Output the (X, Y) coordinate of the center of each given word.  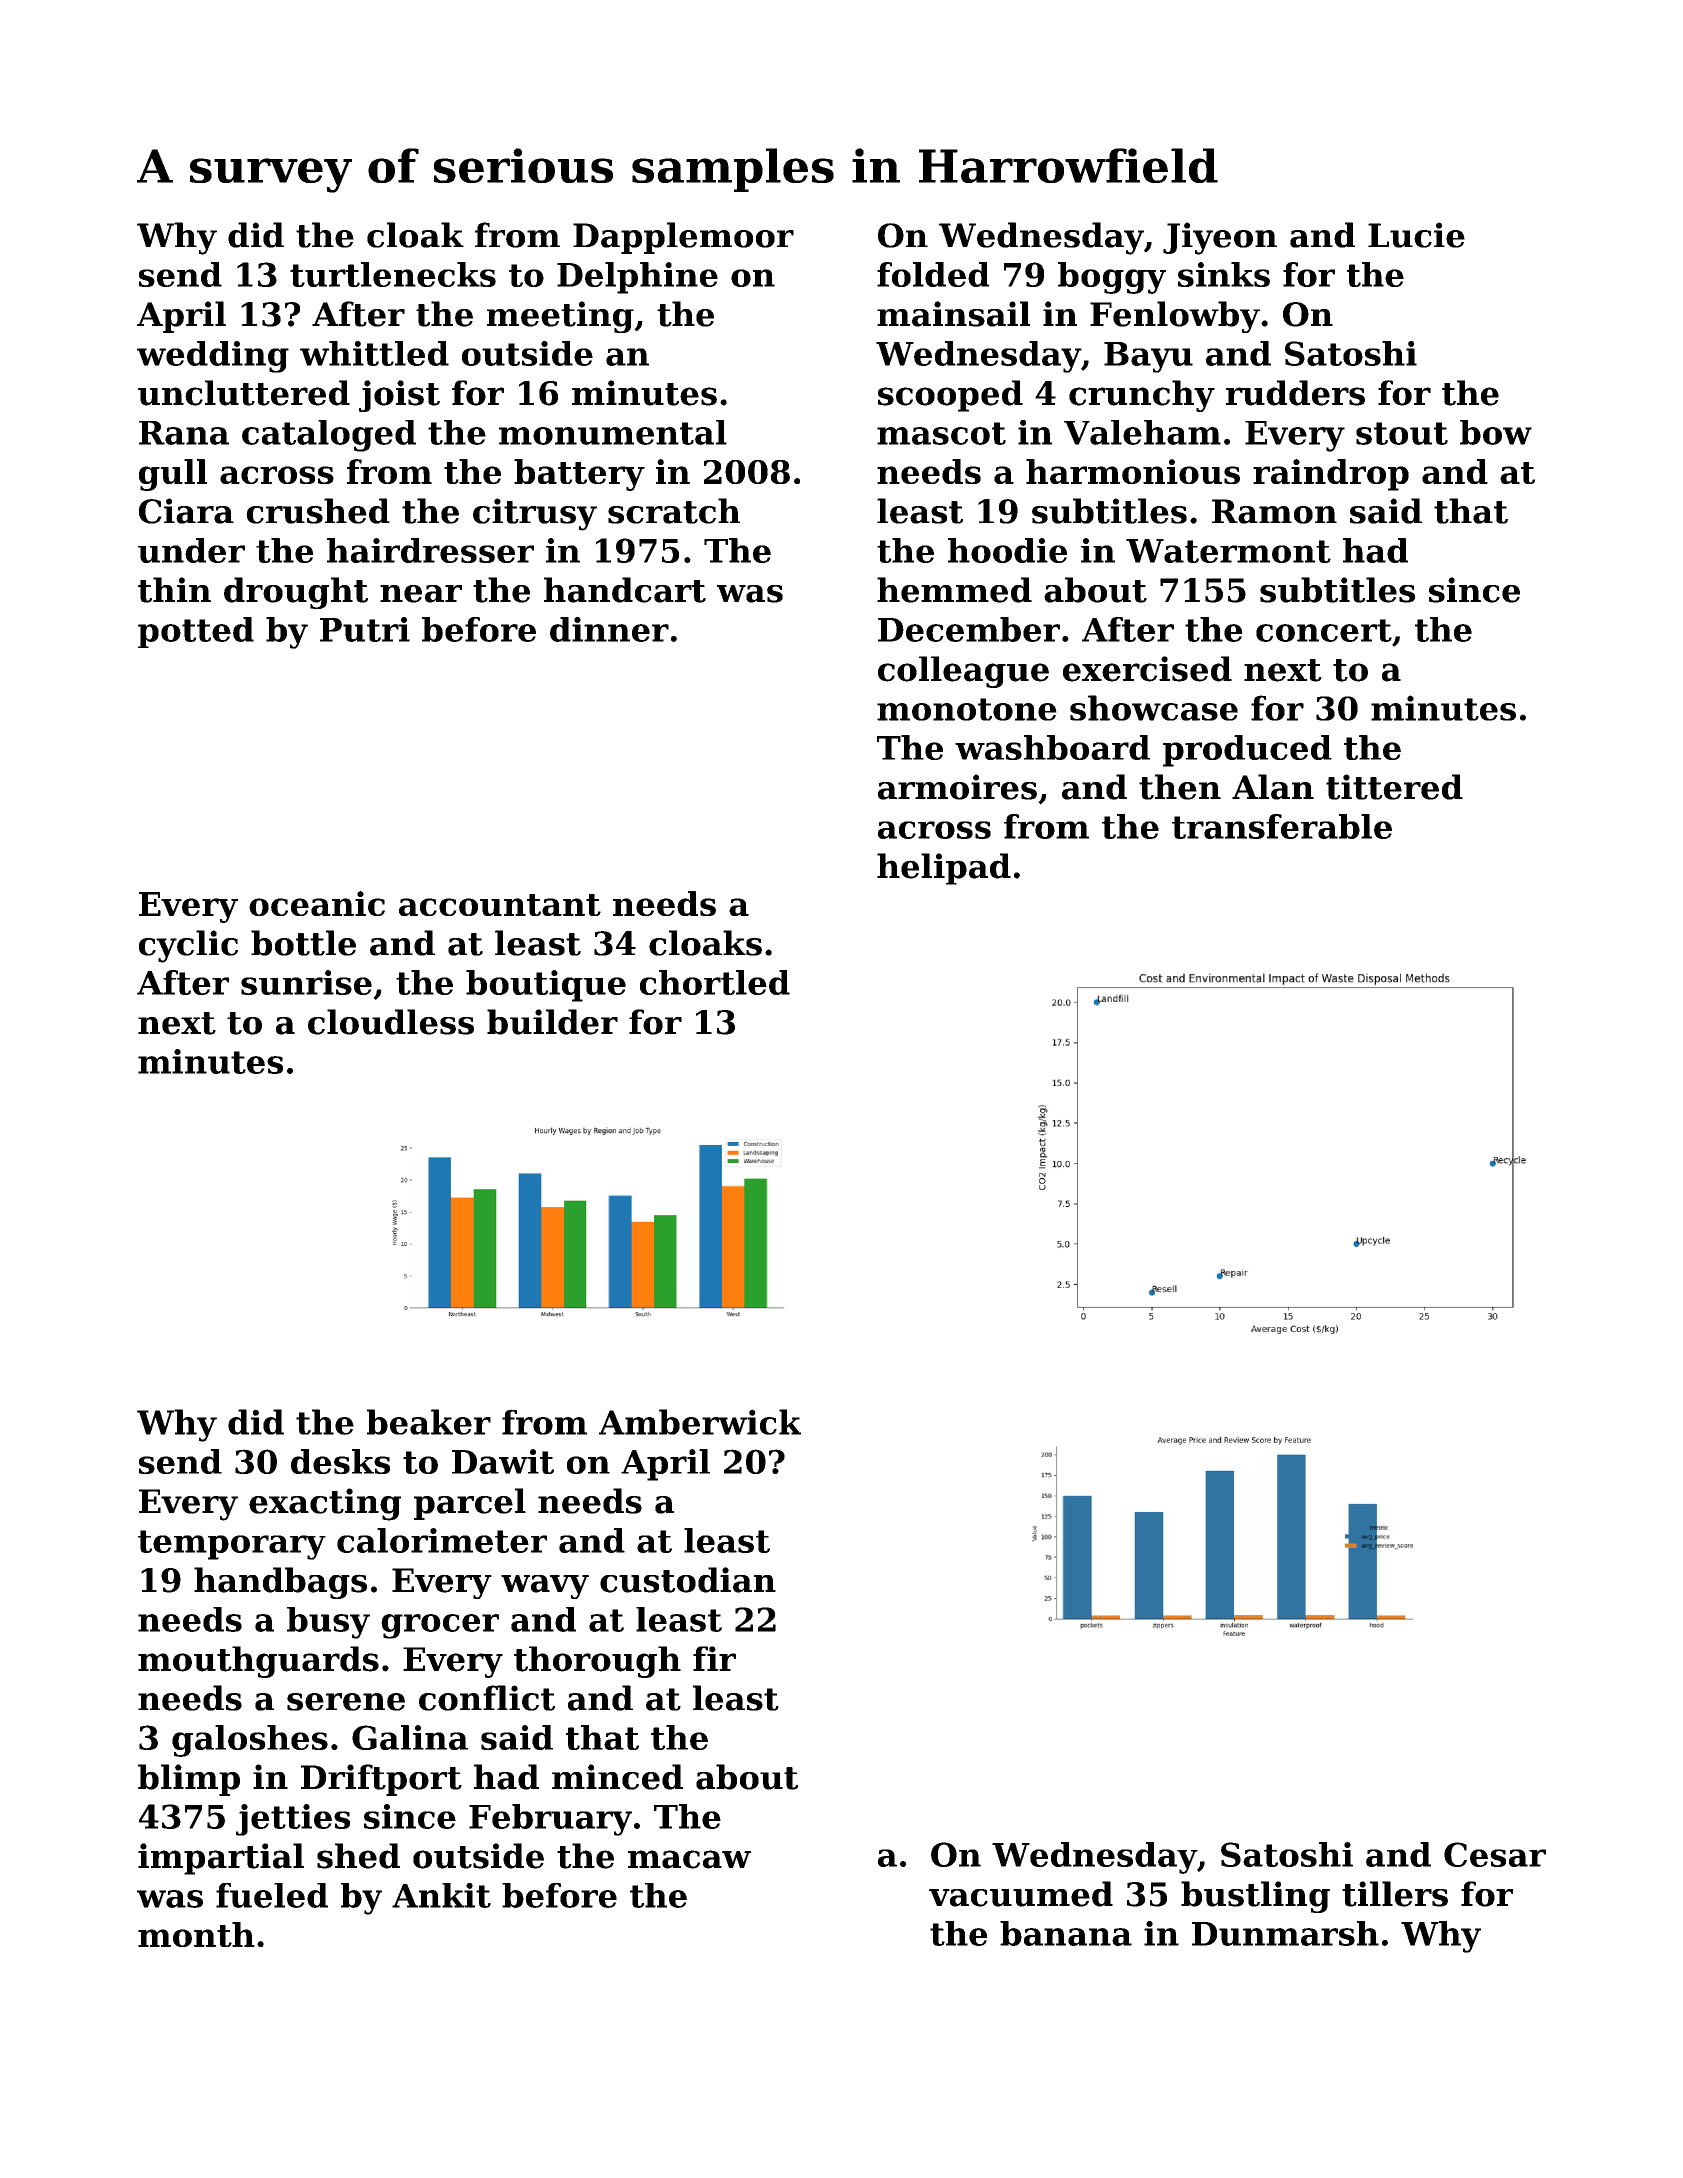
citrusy (535, 514)
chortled (715, 982)
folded (933, 274)
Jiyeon (1220, 238)
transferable (1282, 826)
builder (552, 1022)
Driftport (381, 1780)
